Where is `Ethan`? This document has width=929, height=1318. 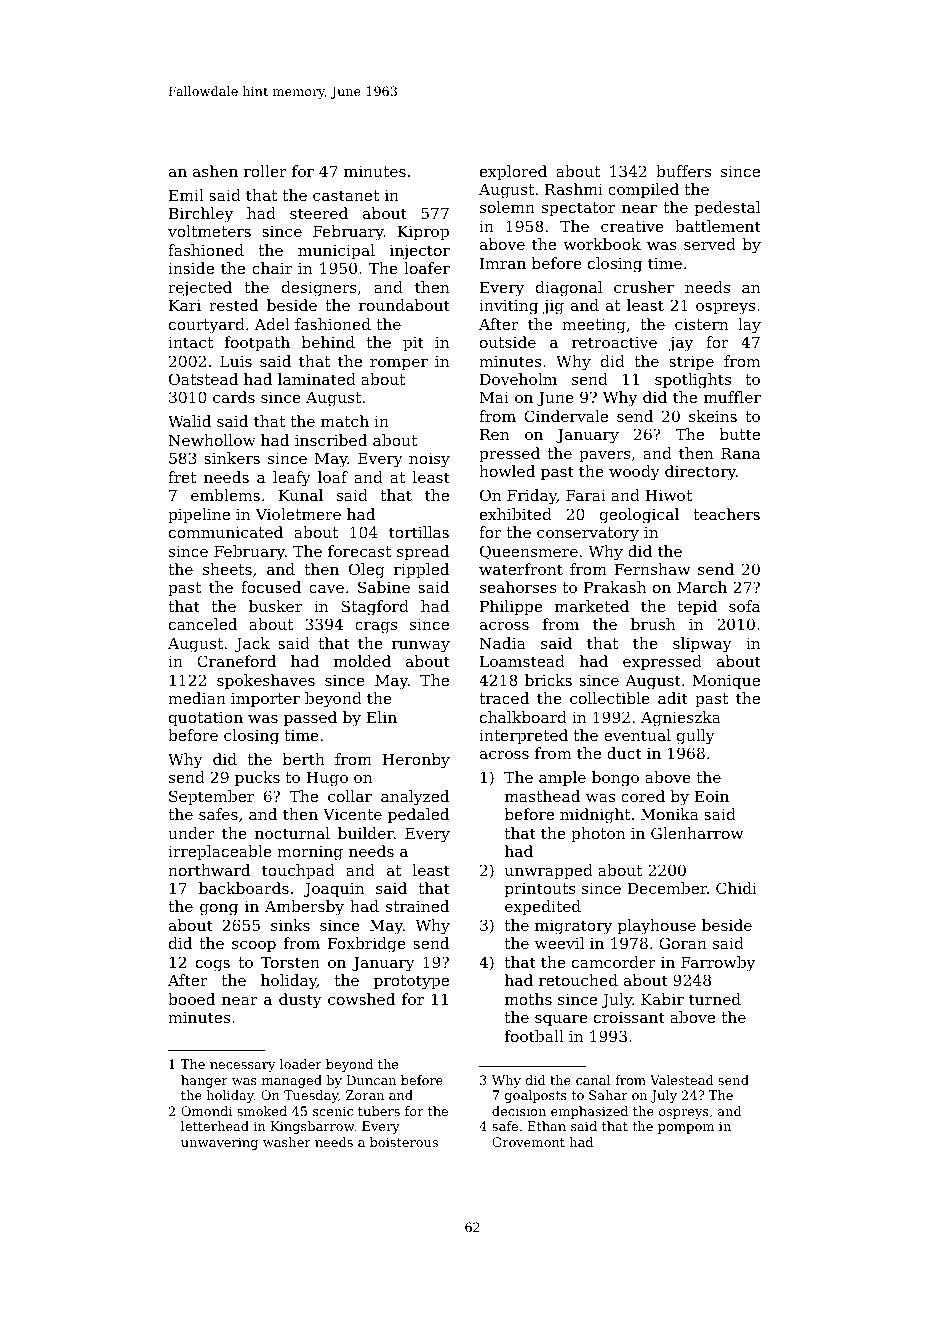
Ethan is located at coordinates (547, 1126).
